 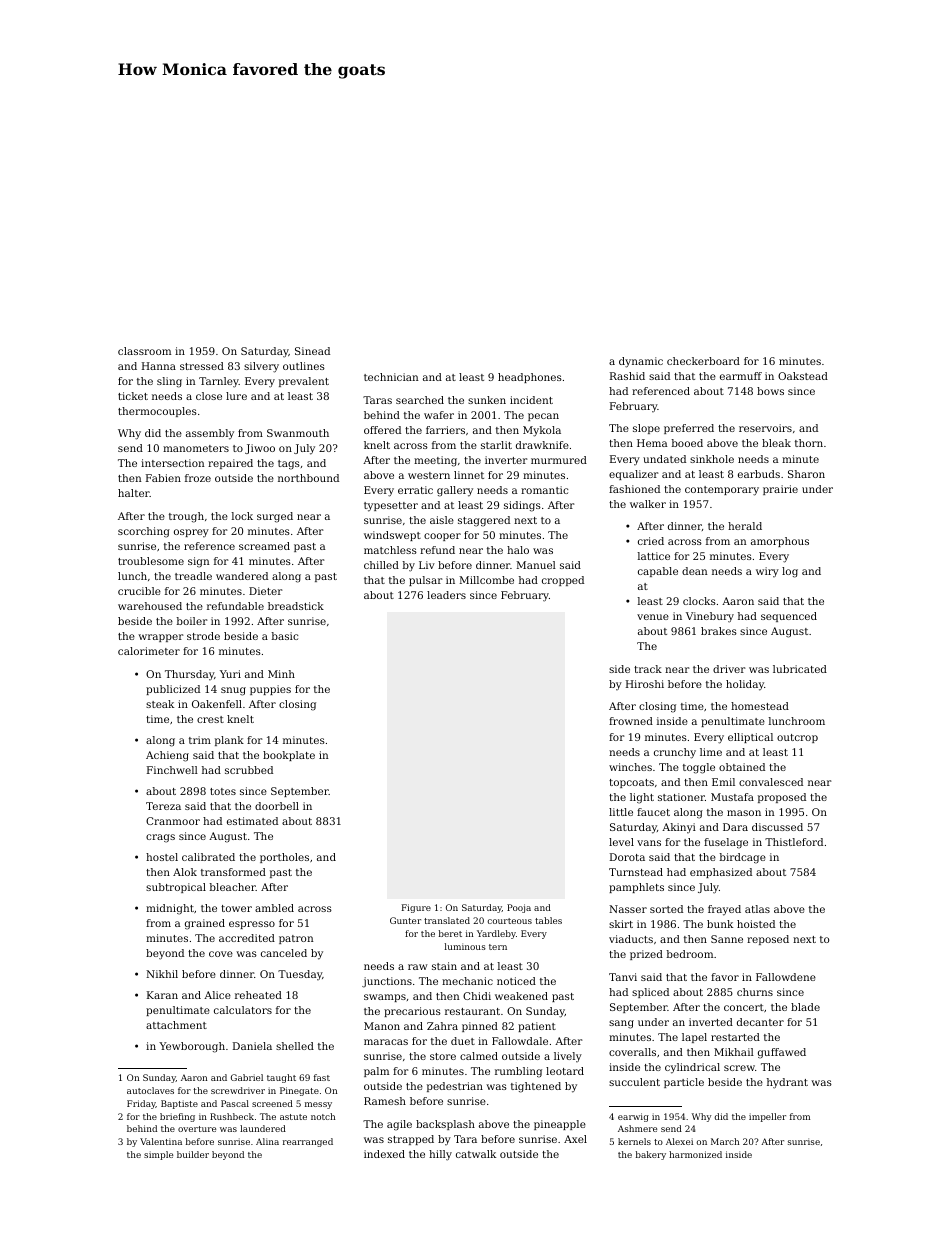 What do you see at coordinates (741, 376) in the page?
I see `earmuff` at bounding box center [741, 376].
